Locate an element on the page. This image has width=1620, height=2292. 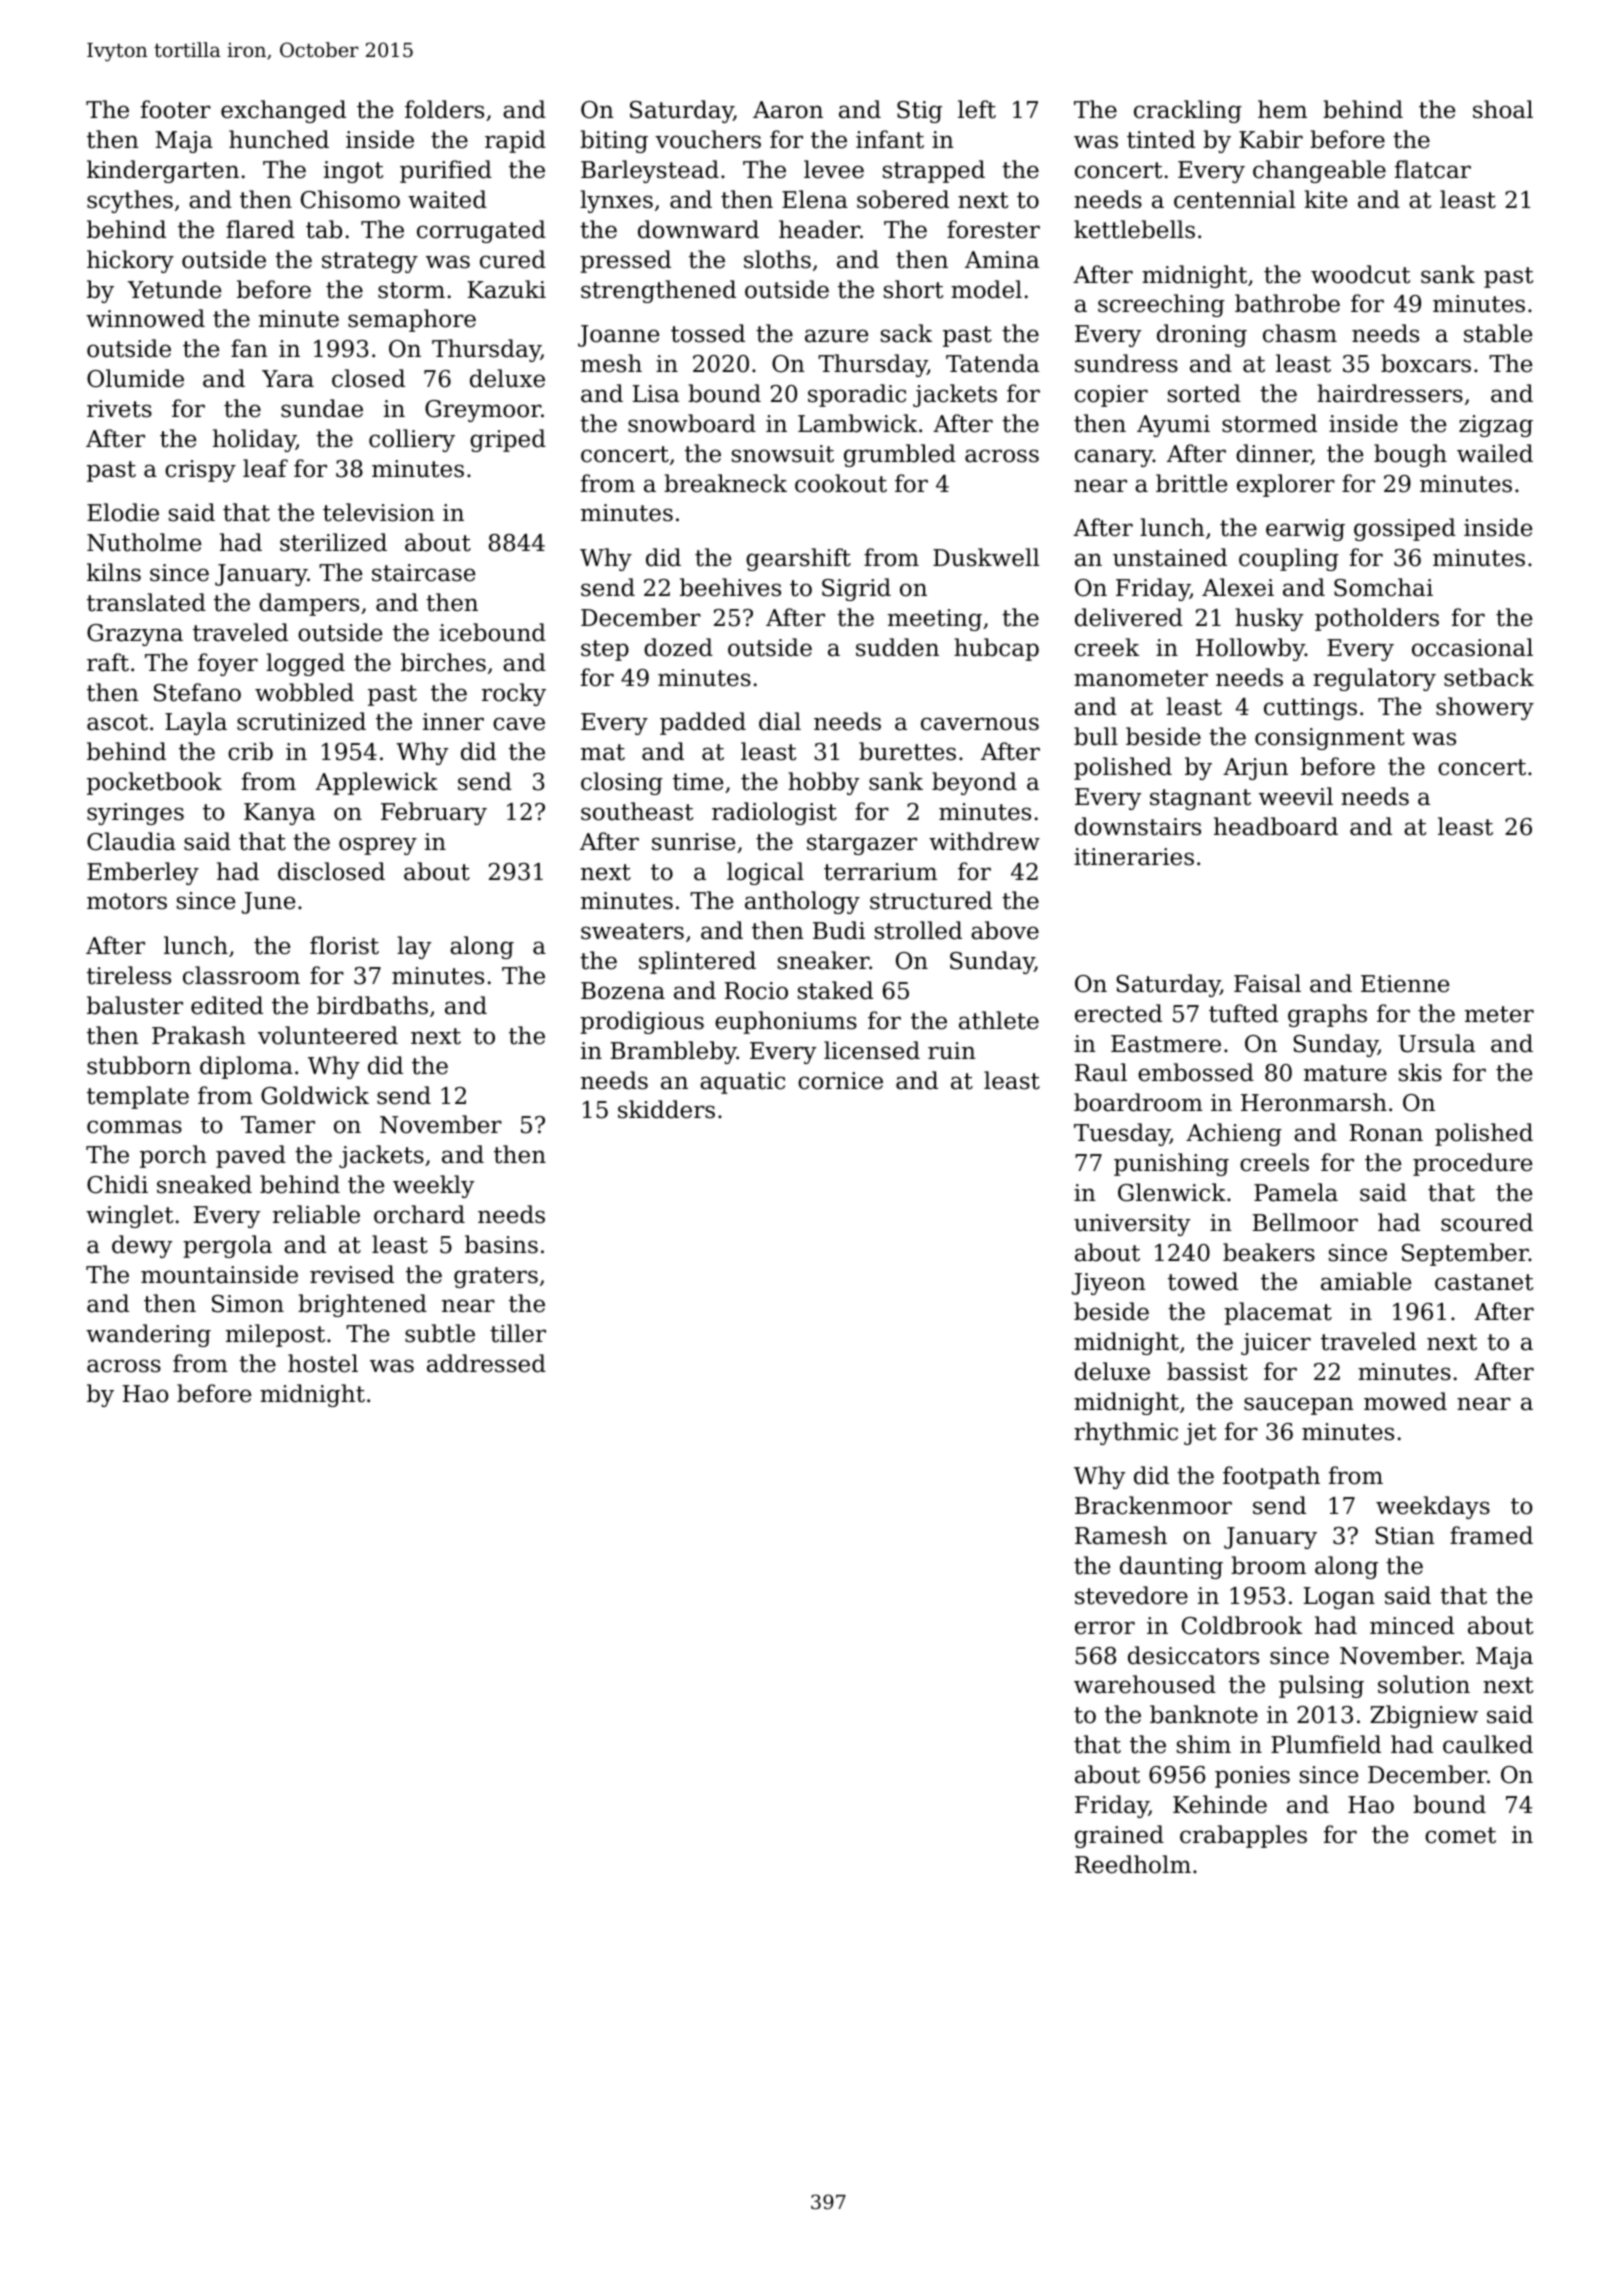
skis is located at coordinates (1420, 1072).
